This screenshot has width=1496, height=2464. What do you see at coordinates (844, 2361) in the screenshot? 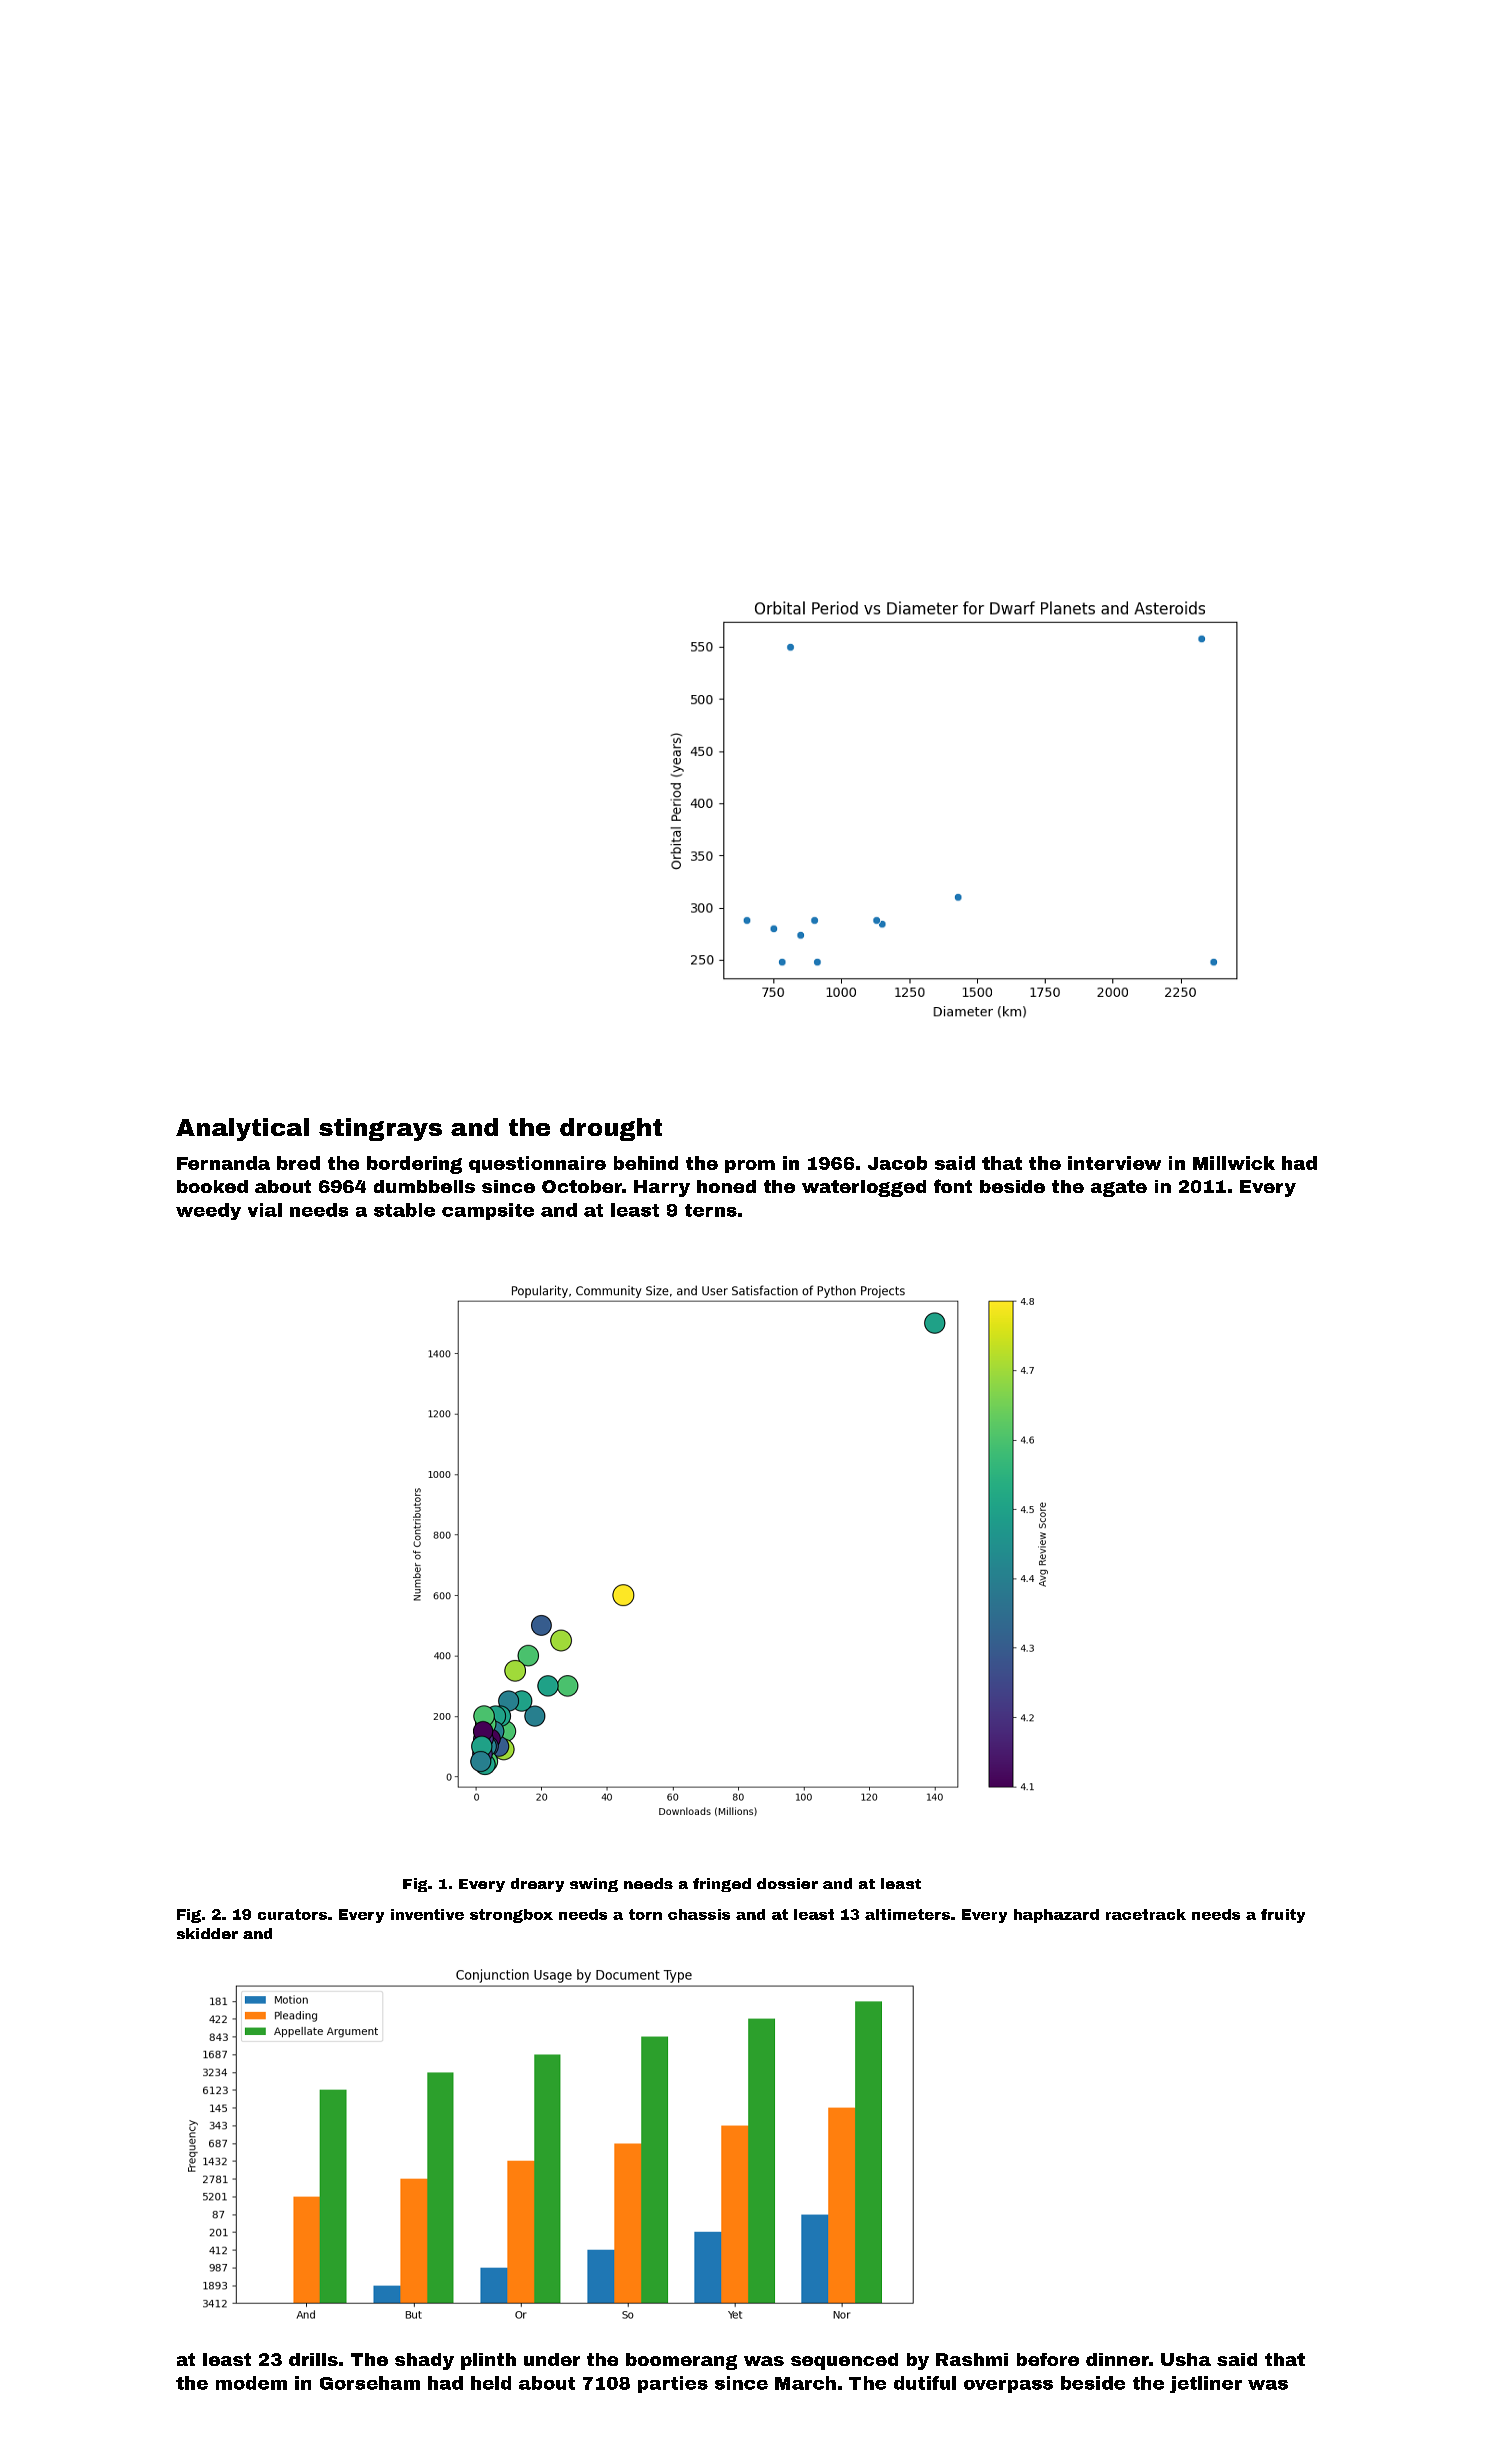
I see `sequenced` at bounding box center [844, 2361].
